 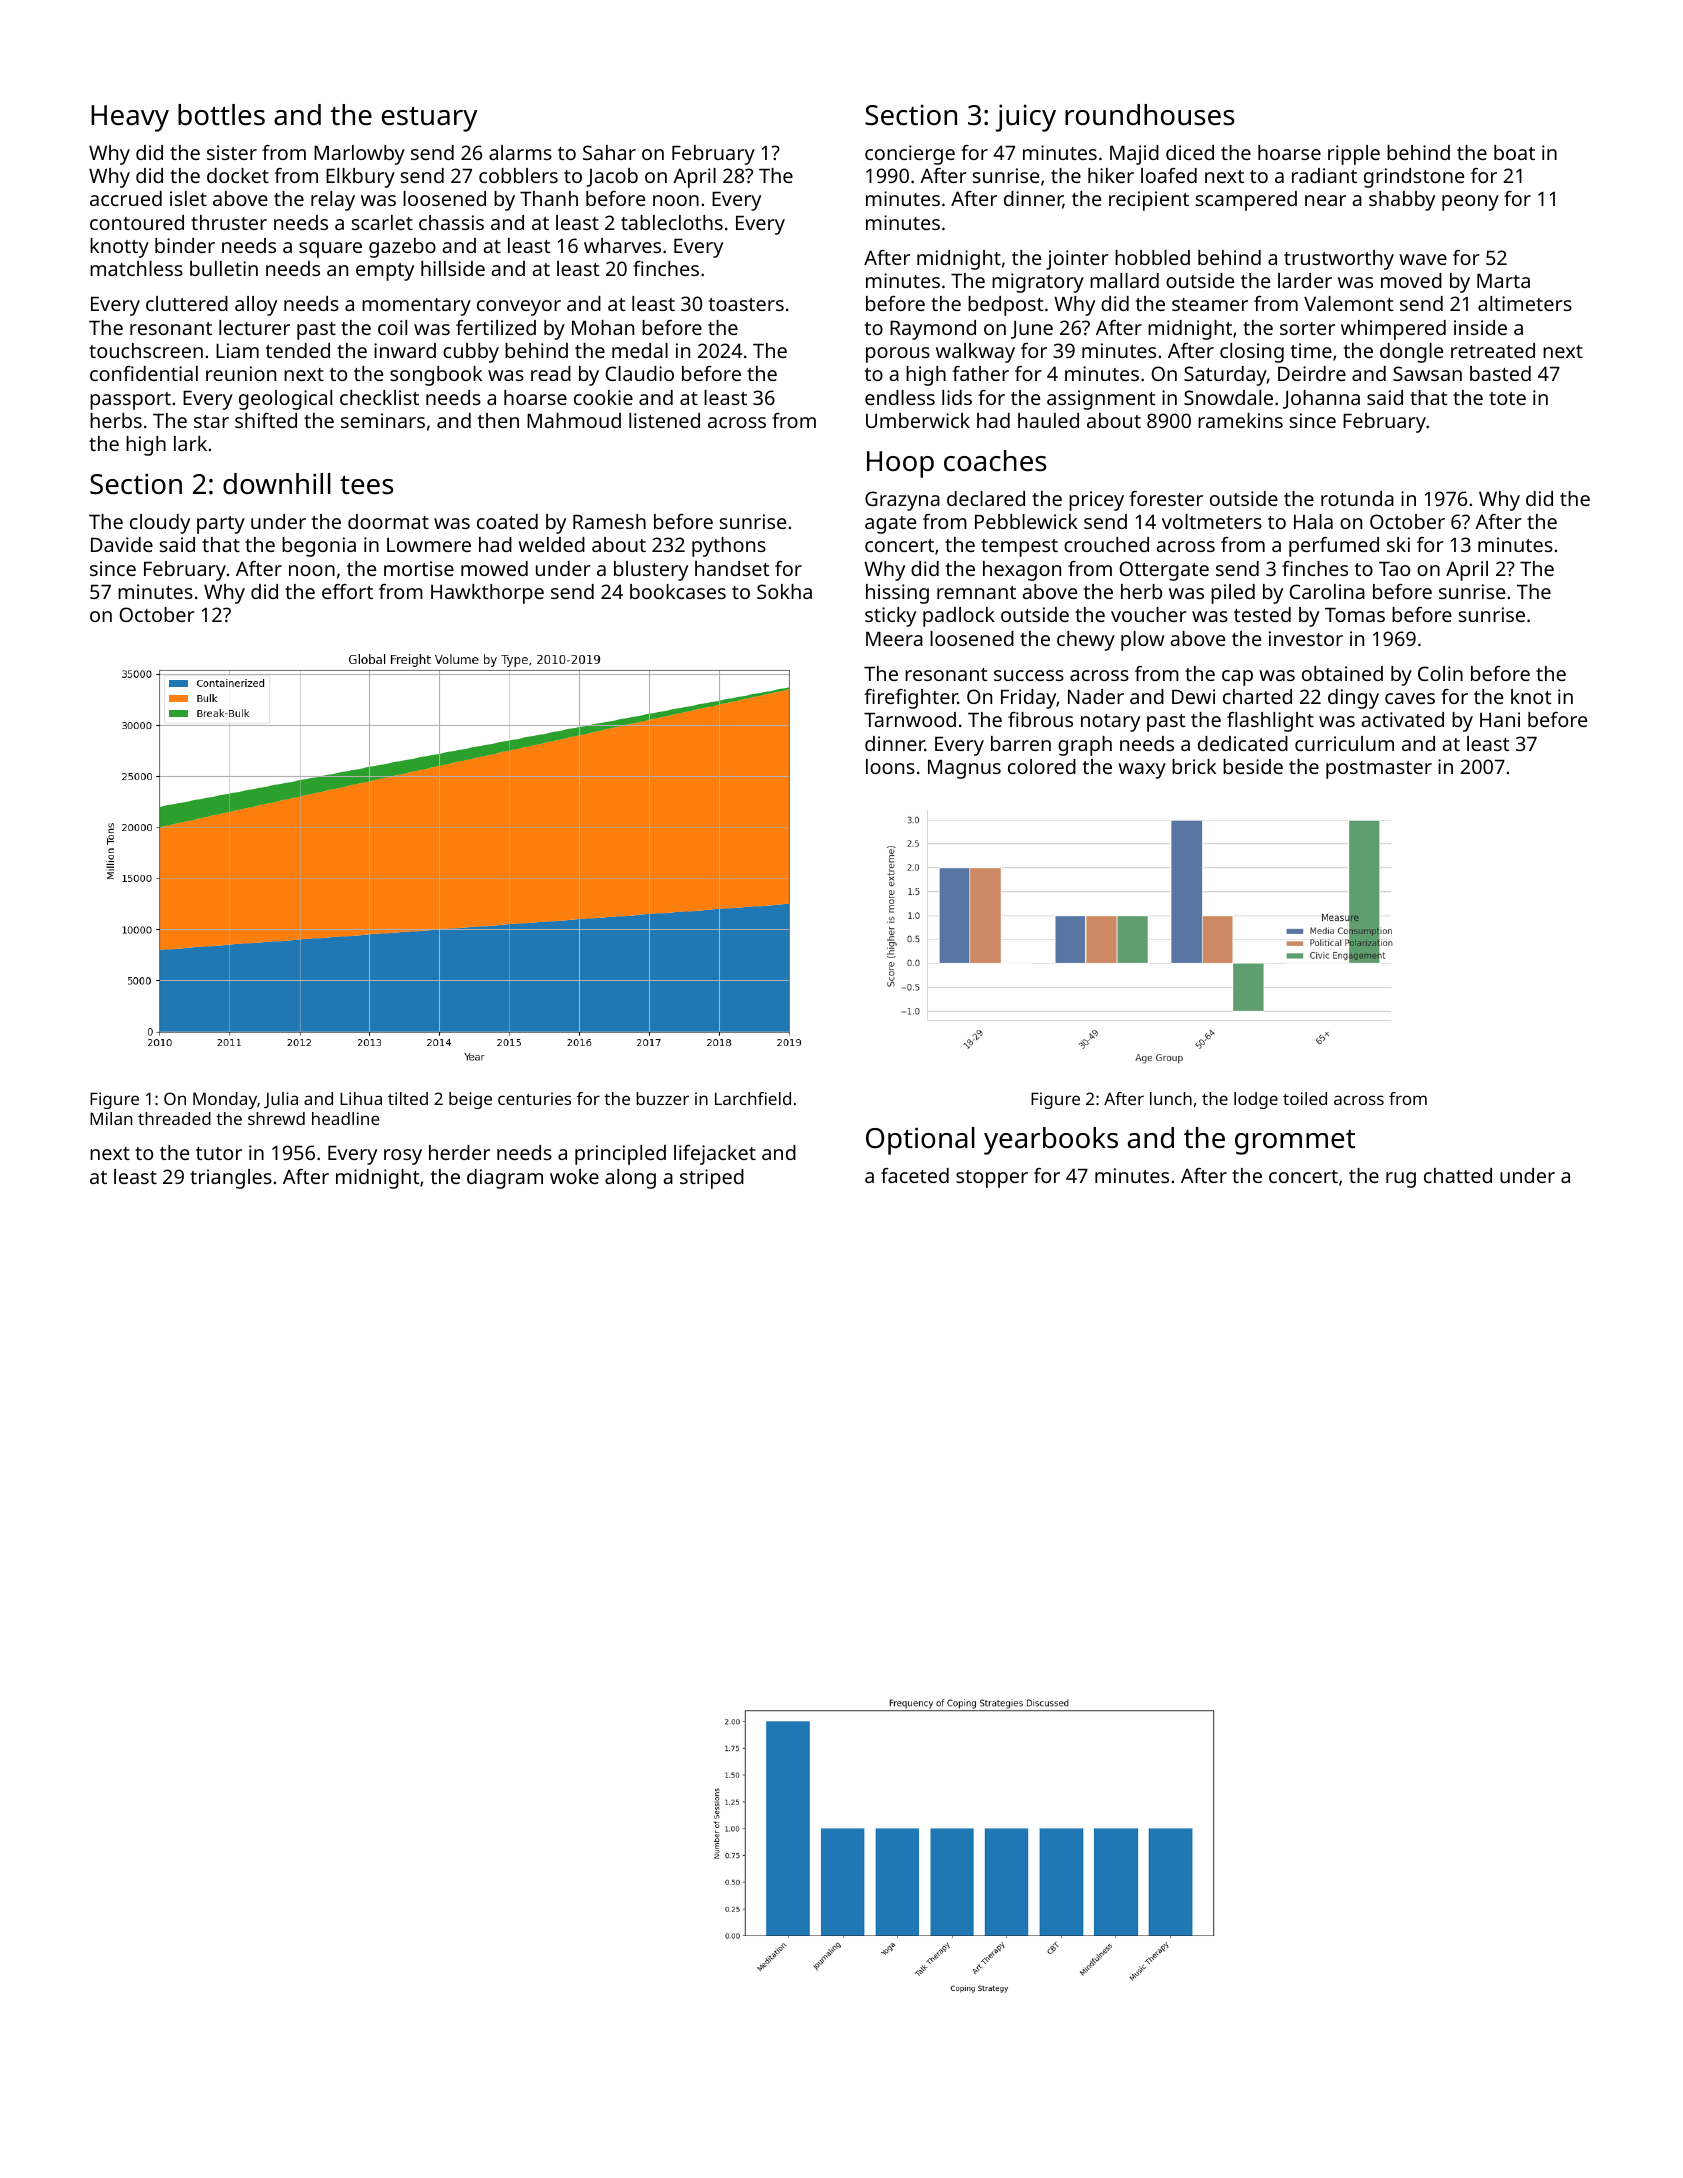 I want to click on Heavy, so click(x=130, y=118).
